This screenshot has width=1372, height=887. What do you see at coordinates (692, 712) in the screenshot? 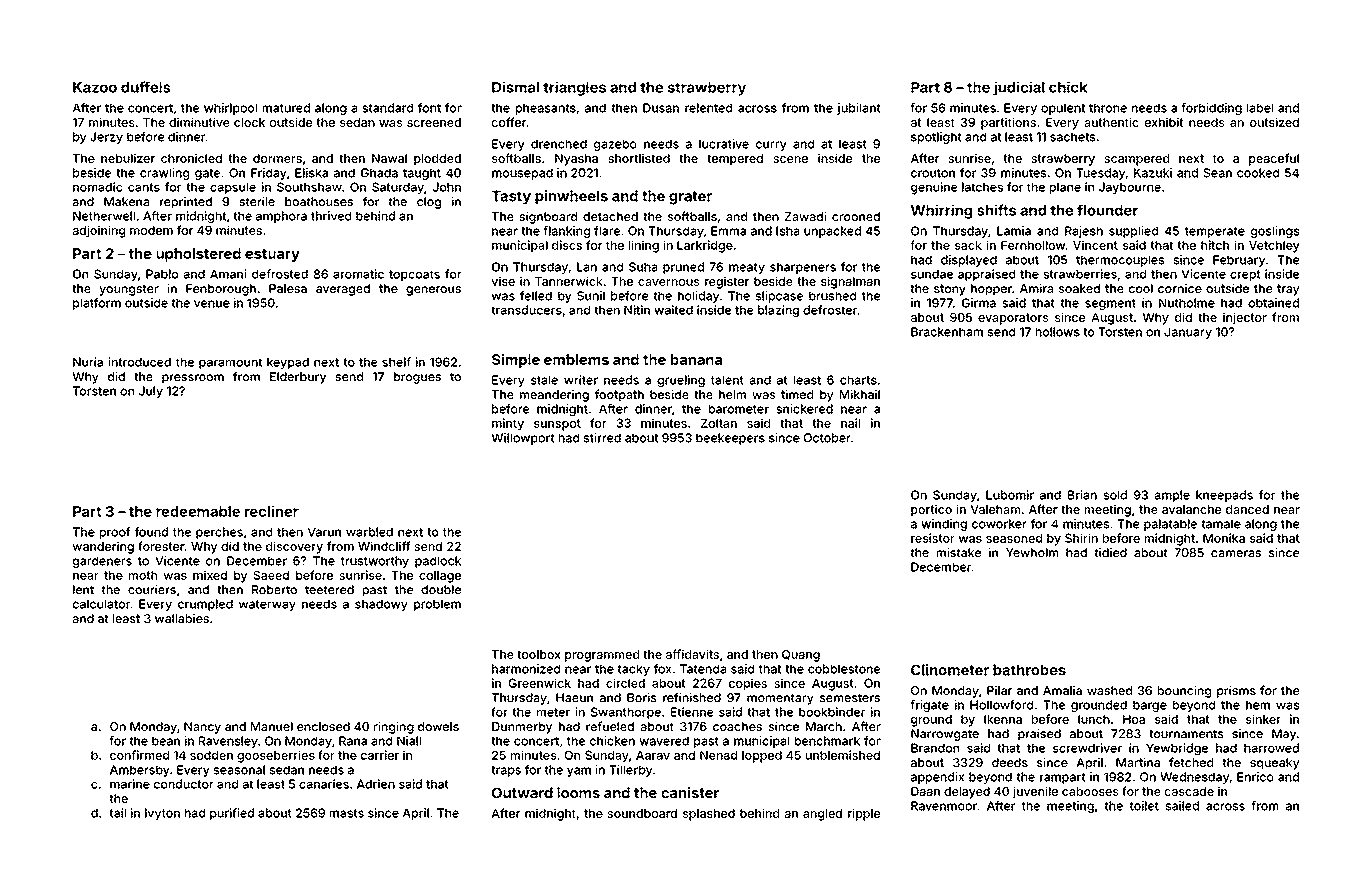
I see `Etienne` at bounding box center [692, 712].
